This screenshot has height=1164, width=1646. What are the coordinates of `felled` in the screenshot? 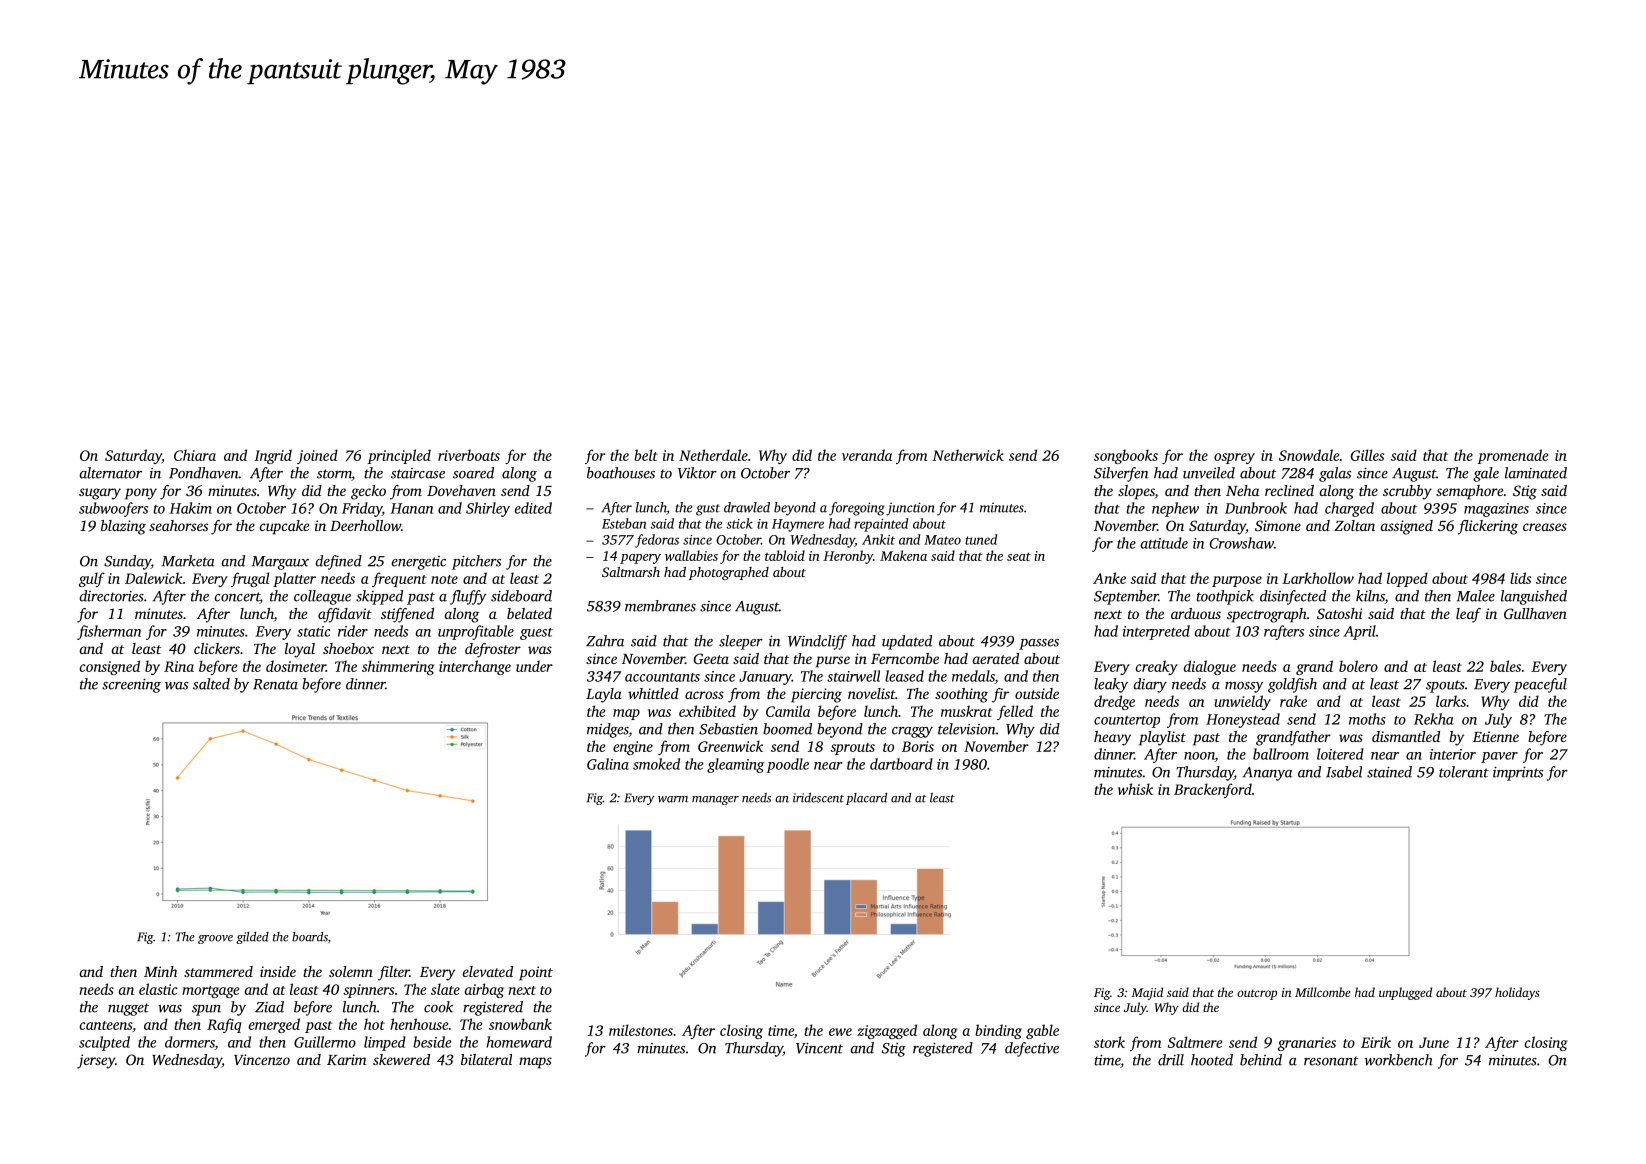 It's located at (1015, 712).
